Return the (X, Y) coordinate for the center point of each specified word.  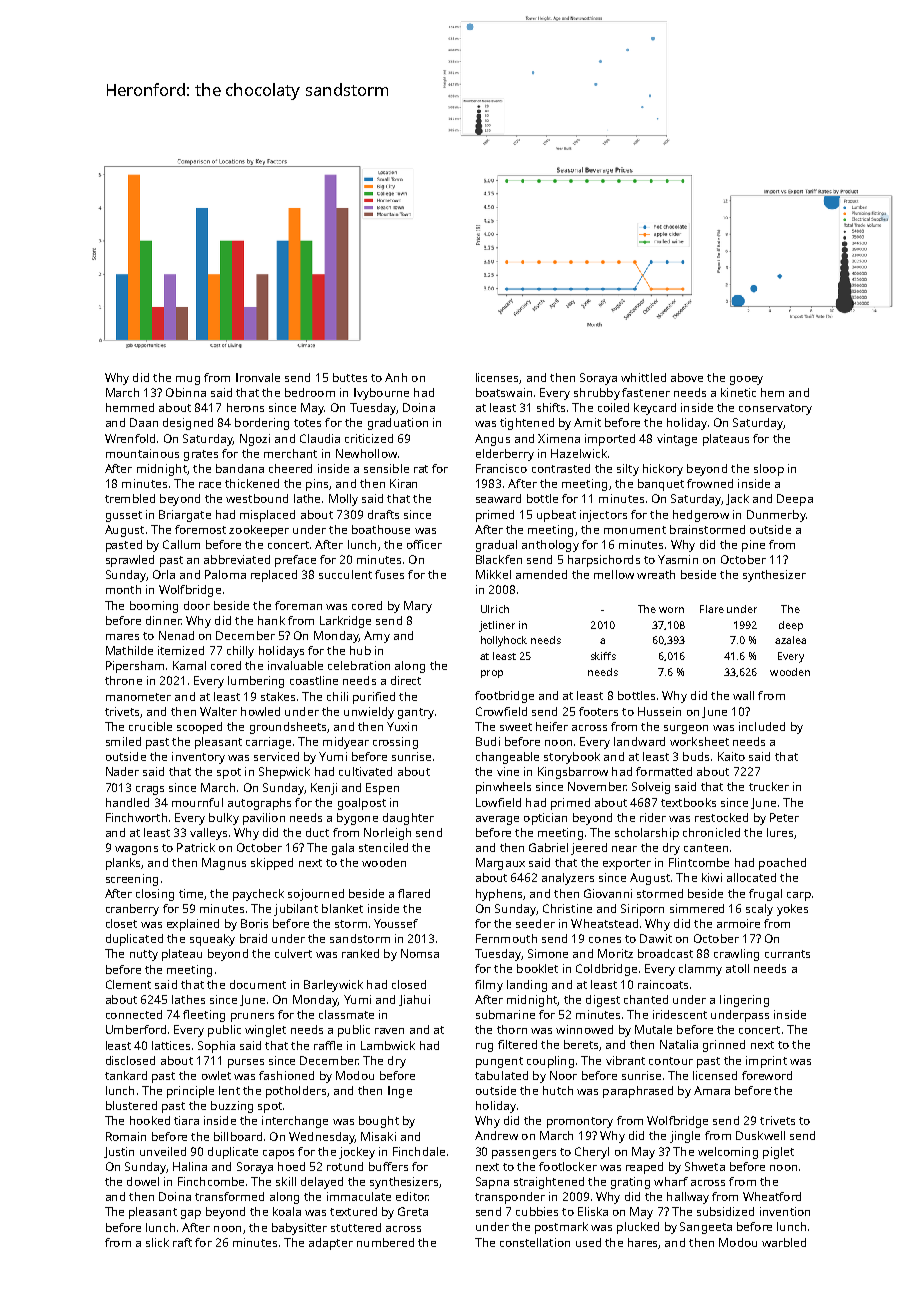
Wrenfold (130, 438)
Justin (119, 1152)
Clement (128, 984)
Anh (396, 377)
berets (581, 1044)
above (687, 377)
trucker (769, 786)
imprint (766, 1062)
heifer (552, 726)
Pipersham (135, 667)
